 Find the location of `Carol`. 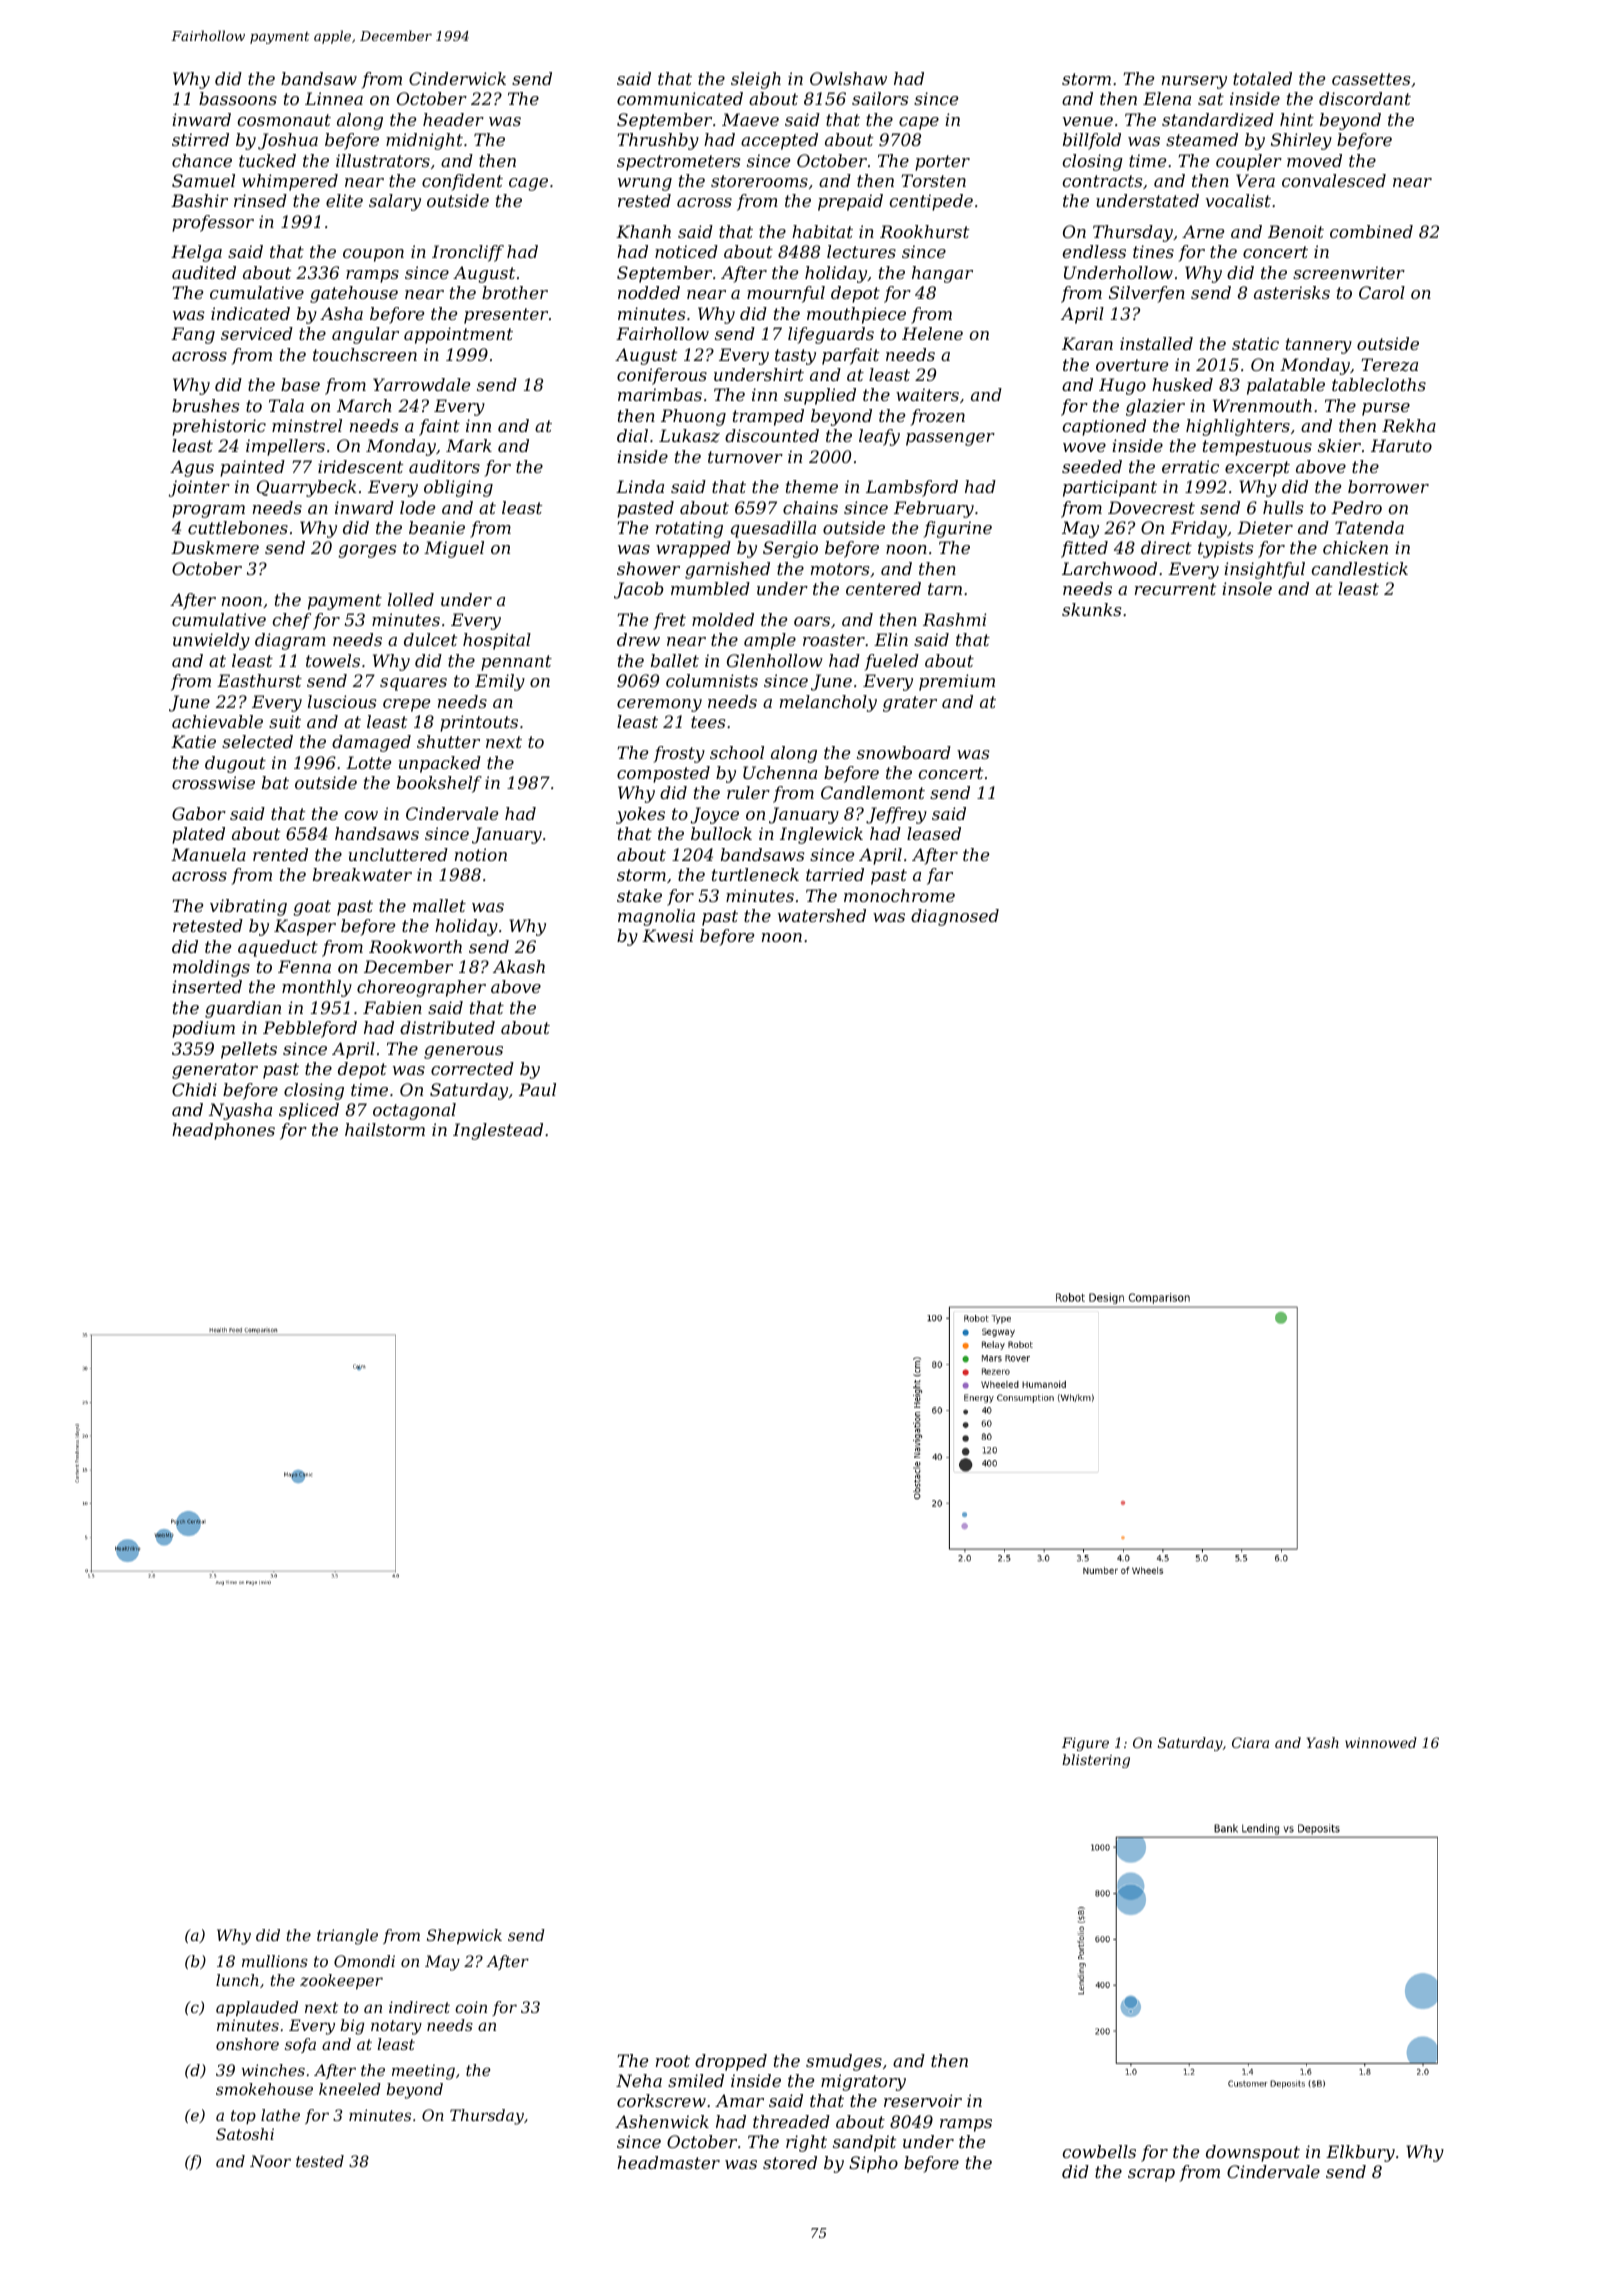

Carol is located at coordinates (1382, 292).
